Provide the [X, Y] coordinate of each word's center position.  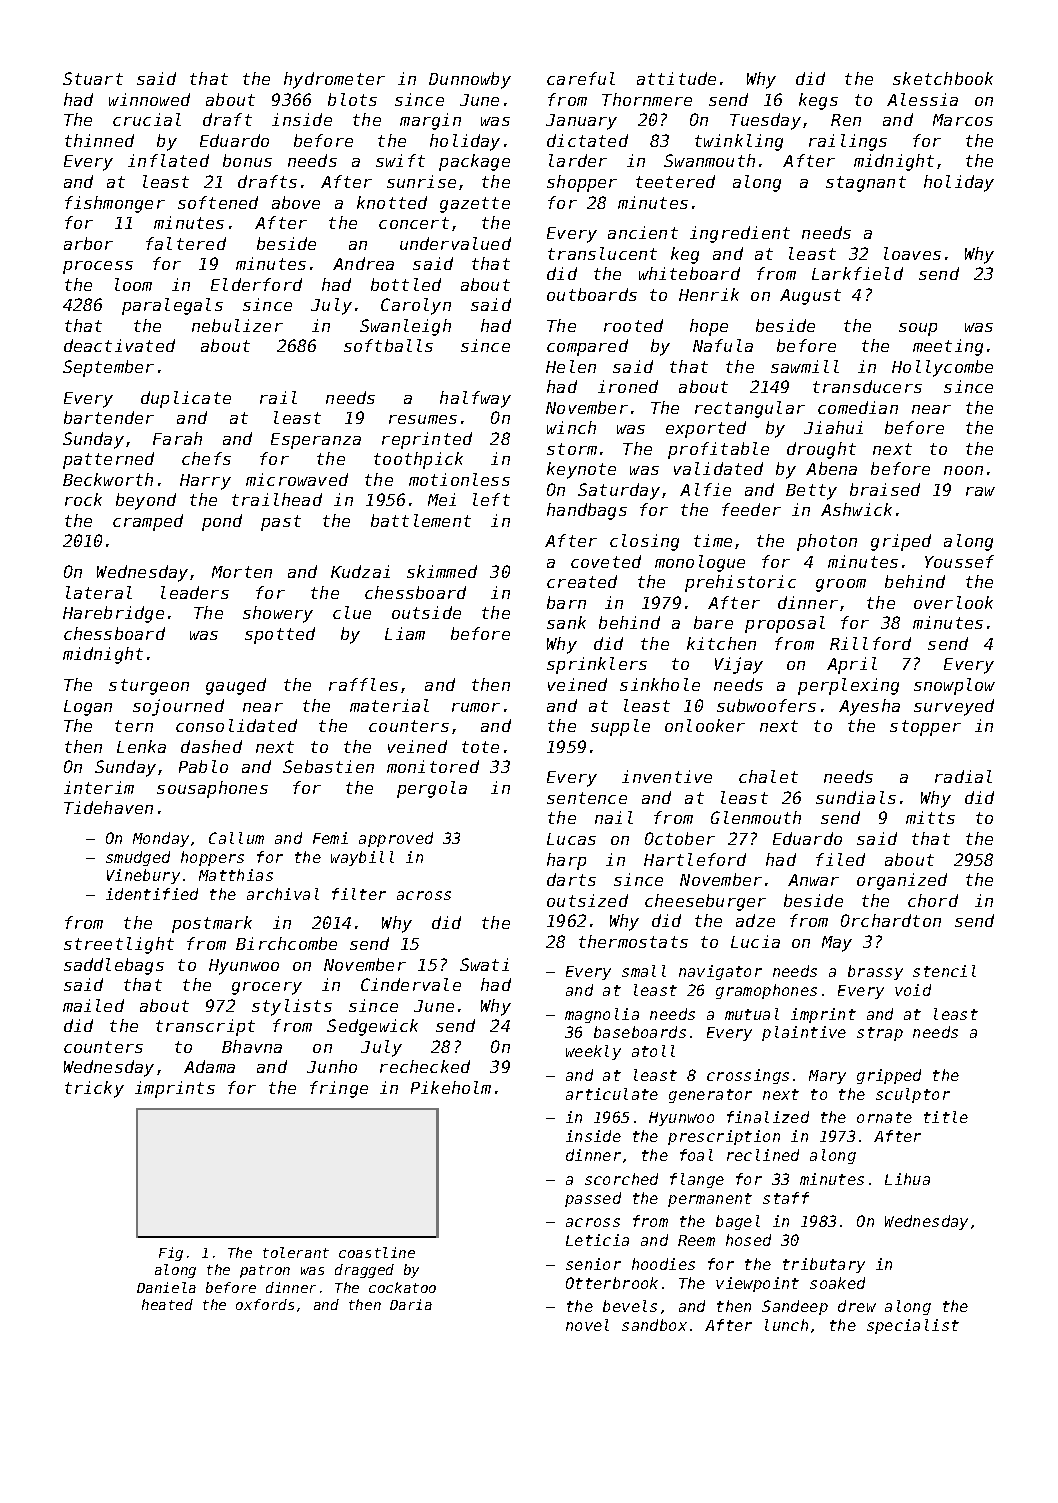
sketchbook [943, 78]
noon [963, 470]
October [680, 838]
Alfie [705, 489]
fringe [339, 1089]
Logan [88, 708]
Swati [484, 964]
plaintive [804, 1033]
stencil [944, 971]
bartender [109, 417]
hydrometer [334, 80]
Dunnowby [470, 80]
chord [933, 900]
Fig [171, 1254]
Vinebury [143, 876]
